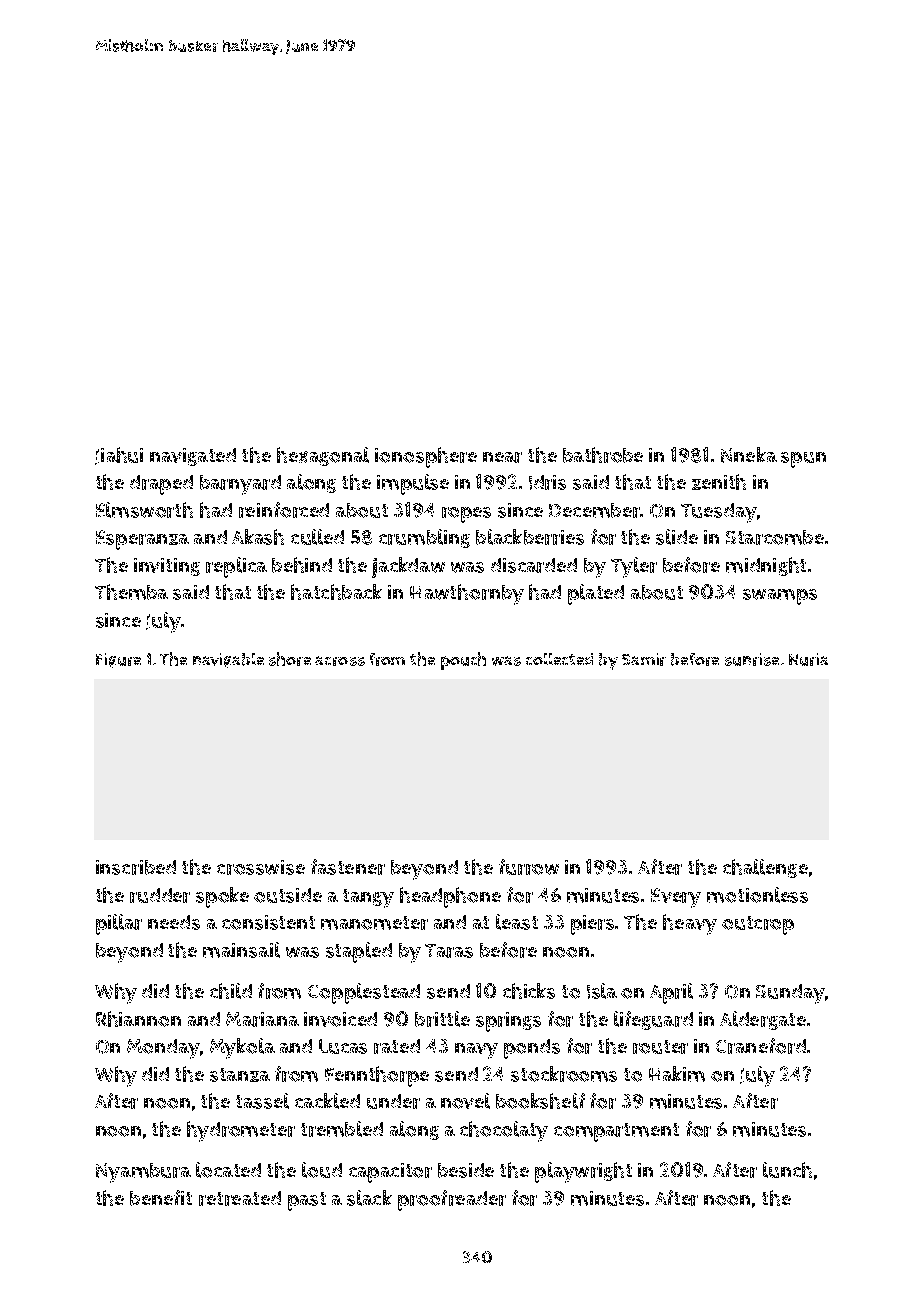 The image size is (924, 1314). What do you see at coordinates (323, 456) in the page?
I see `hexagonal` at bounding box center [323, 456].
